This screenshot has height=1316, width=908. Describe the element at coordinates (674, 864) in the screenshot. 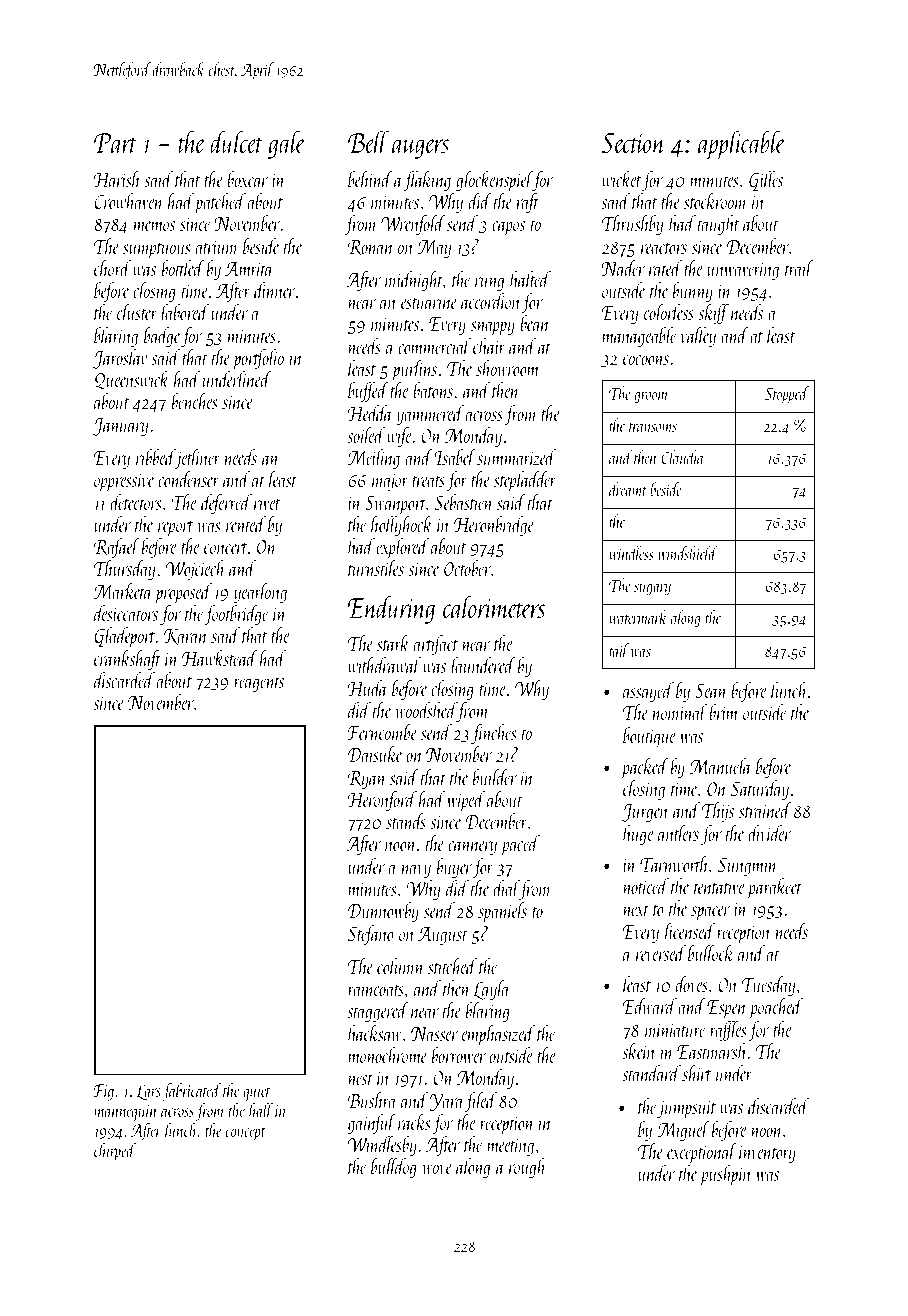

I see `Tarnworth` at that location.
